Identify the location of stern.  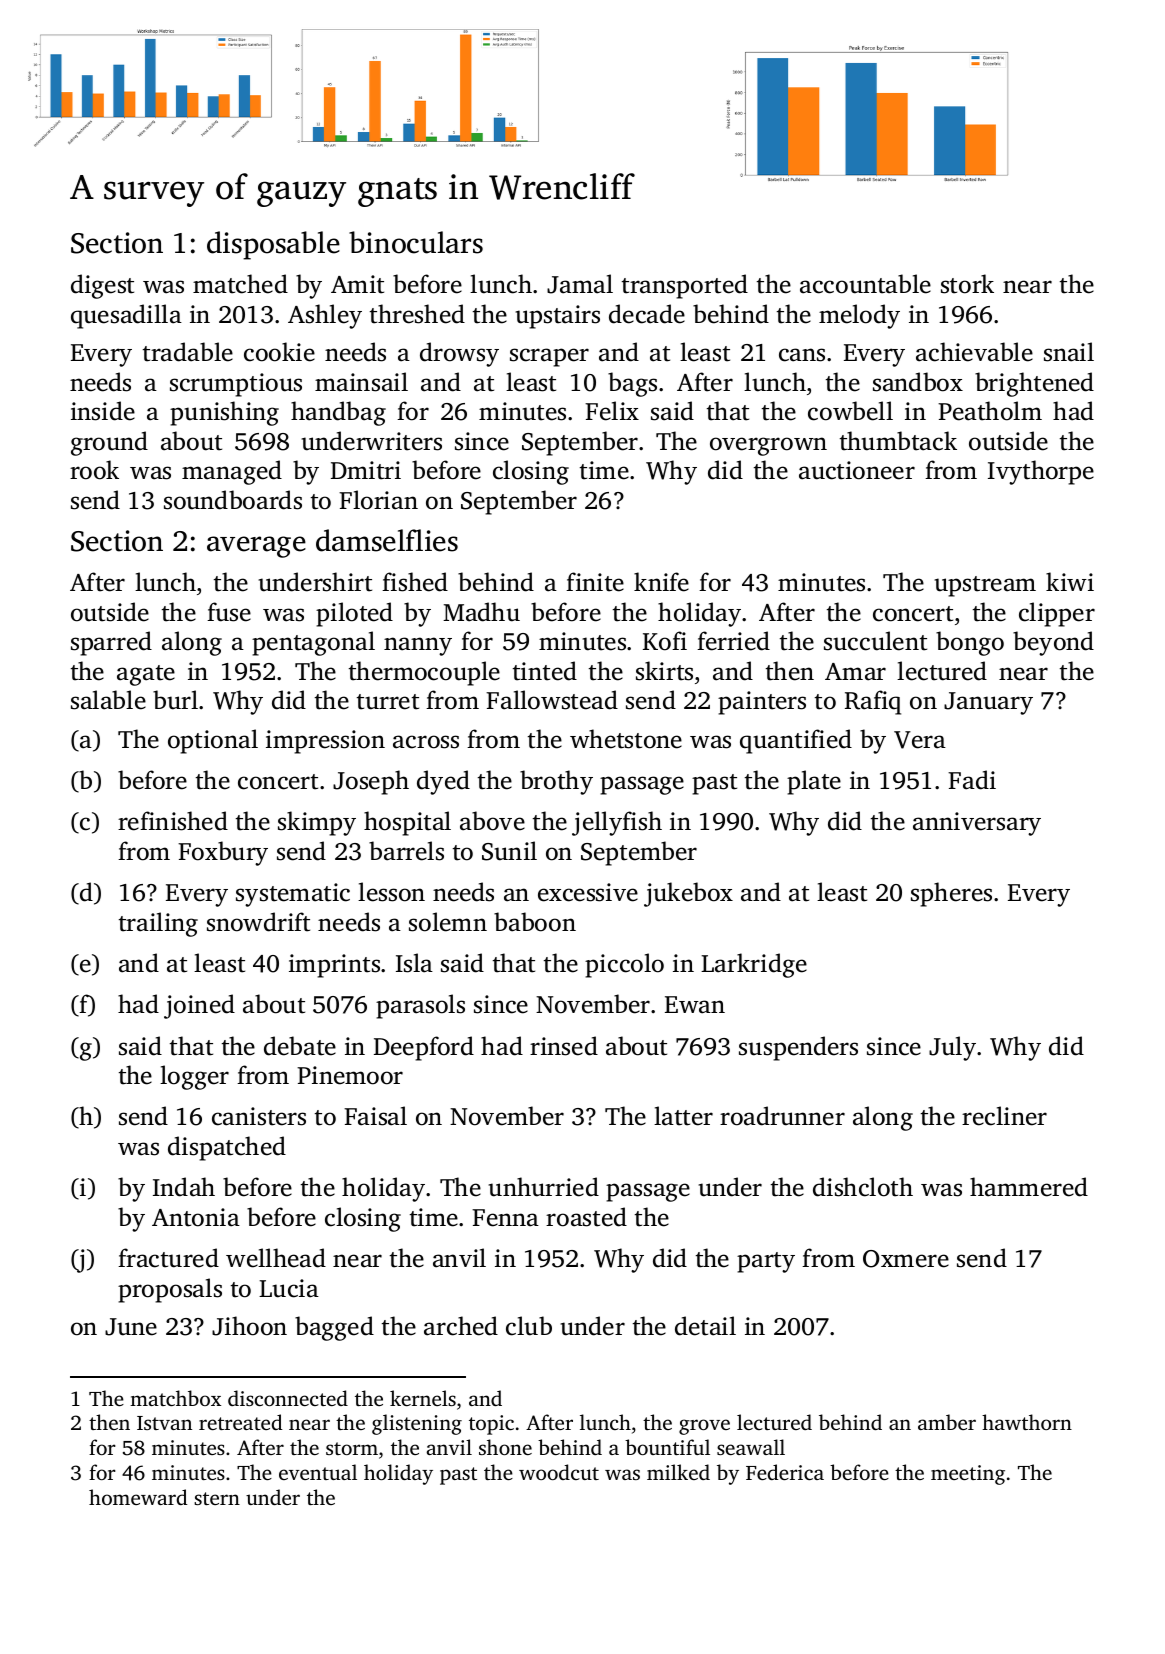
(217, 1498).
